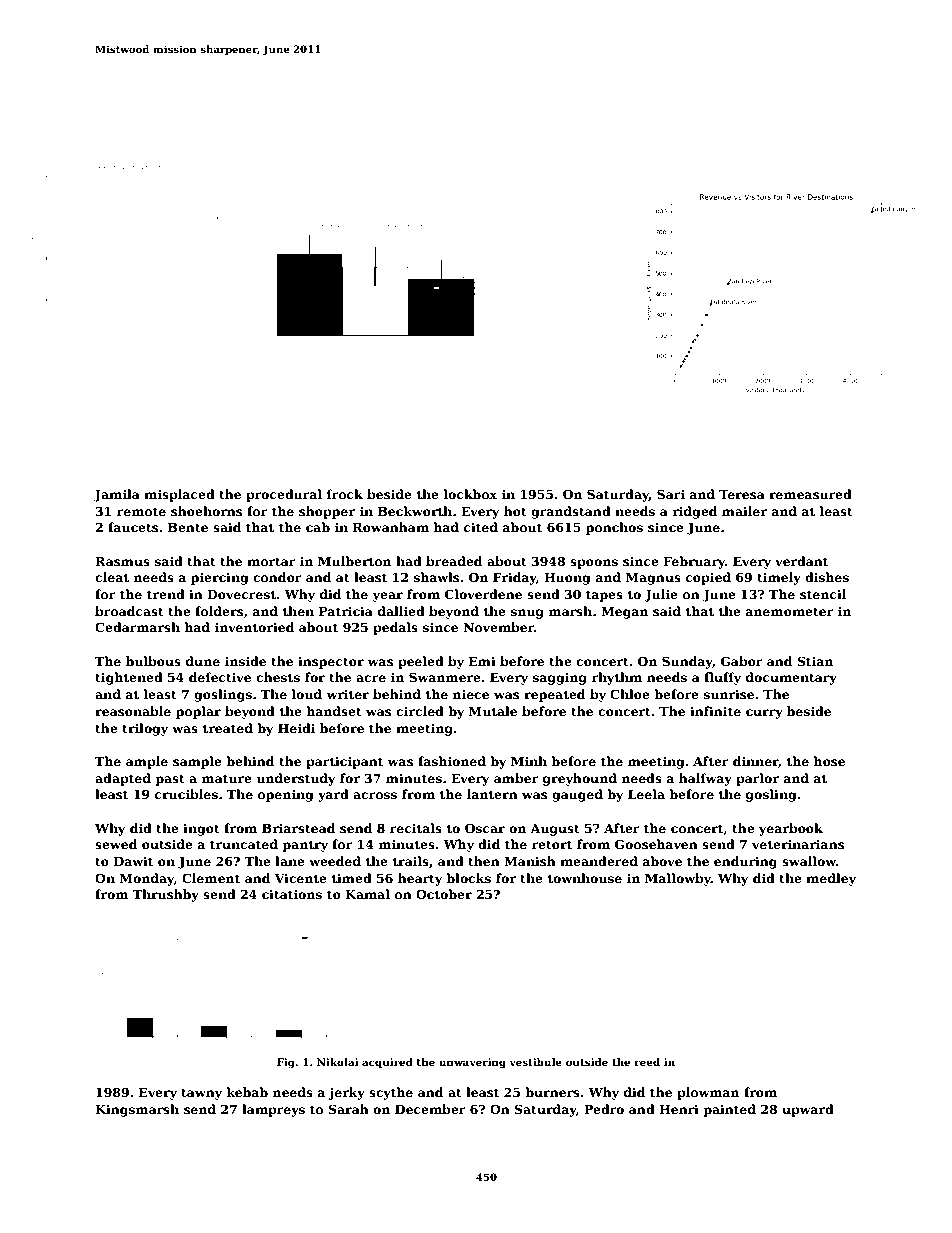 Image resolution: width=952 pixels, height=1233 pixels. I want to click on truncated, so click(244, 844).
